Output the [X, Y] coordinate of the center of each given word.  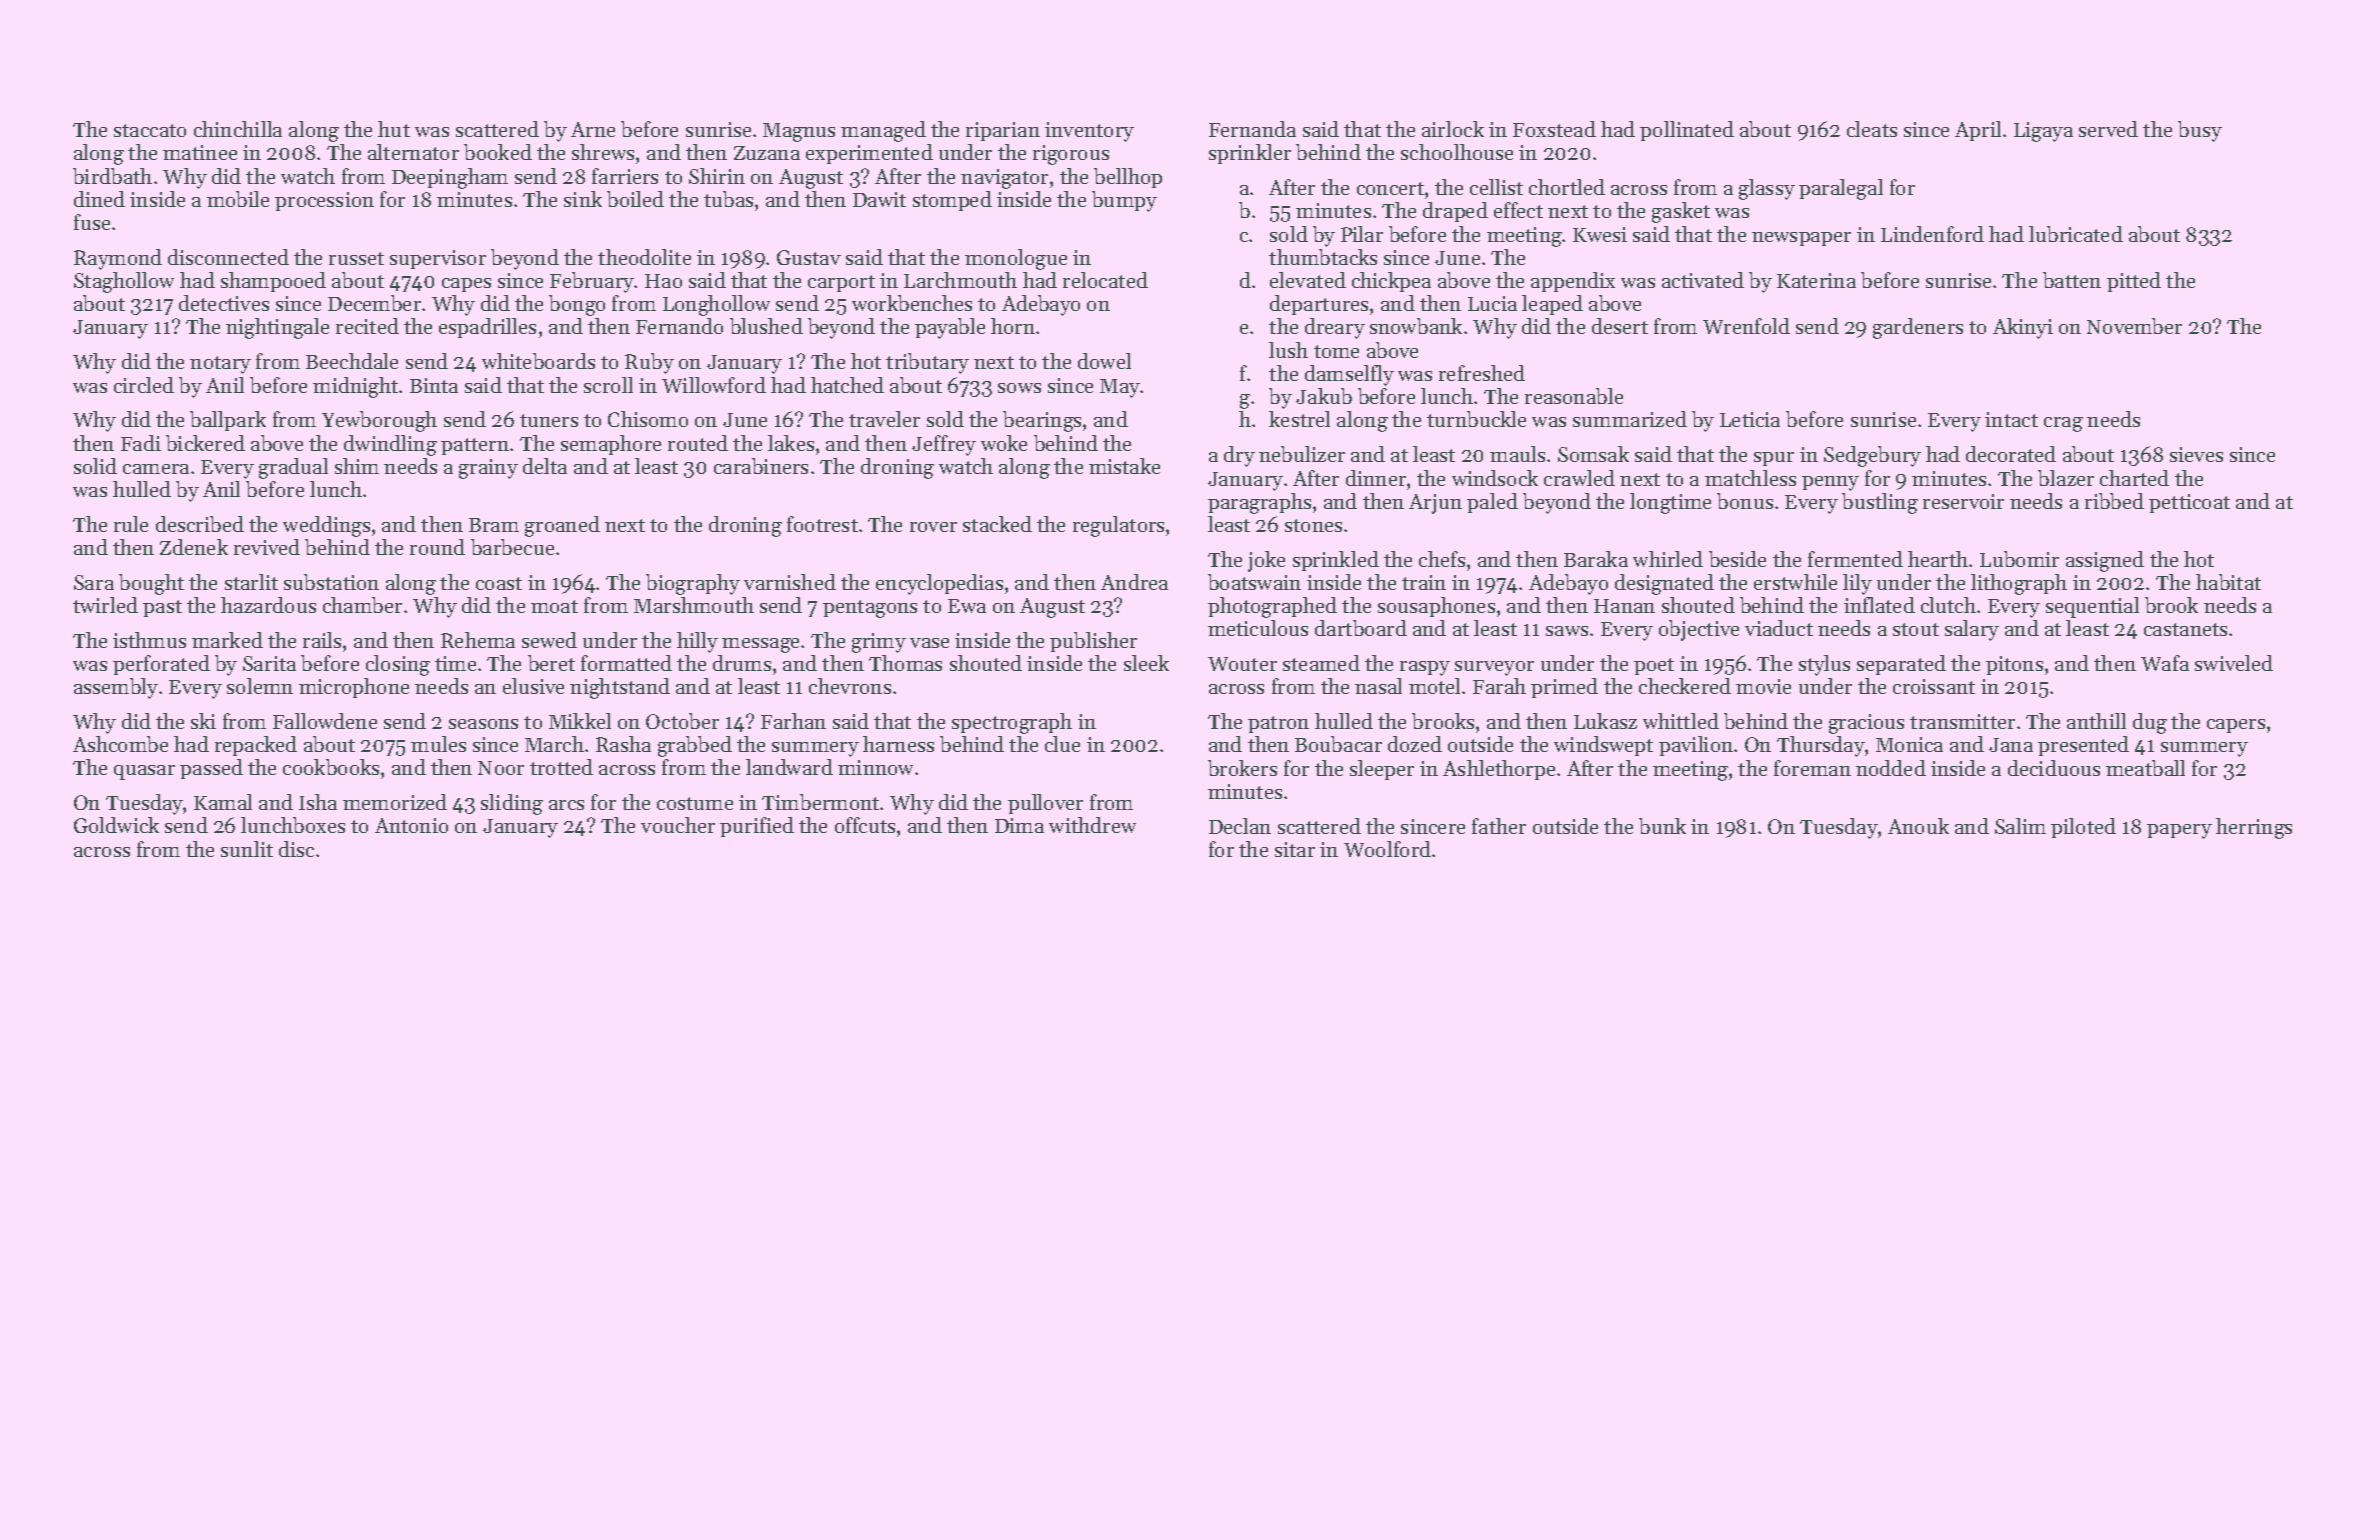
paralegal [1841, 189]
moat [554, 606]
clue [1062, 744]
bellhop [1128, 178]
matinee [200, 152]
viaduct [1779, 628]
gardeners [1918, 328]
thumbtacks [1323, 257]
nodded [1891, 768]
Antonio [411, 825]
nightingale [277, 328]
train [1424, 582]
